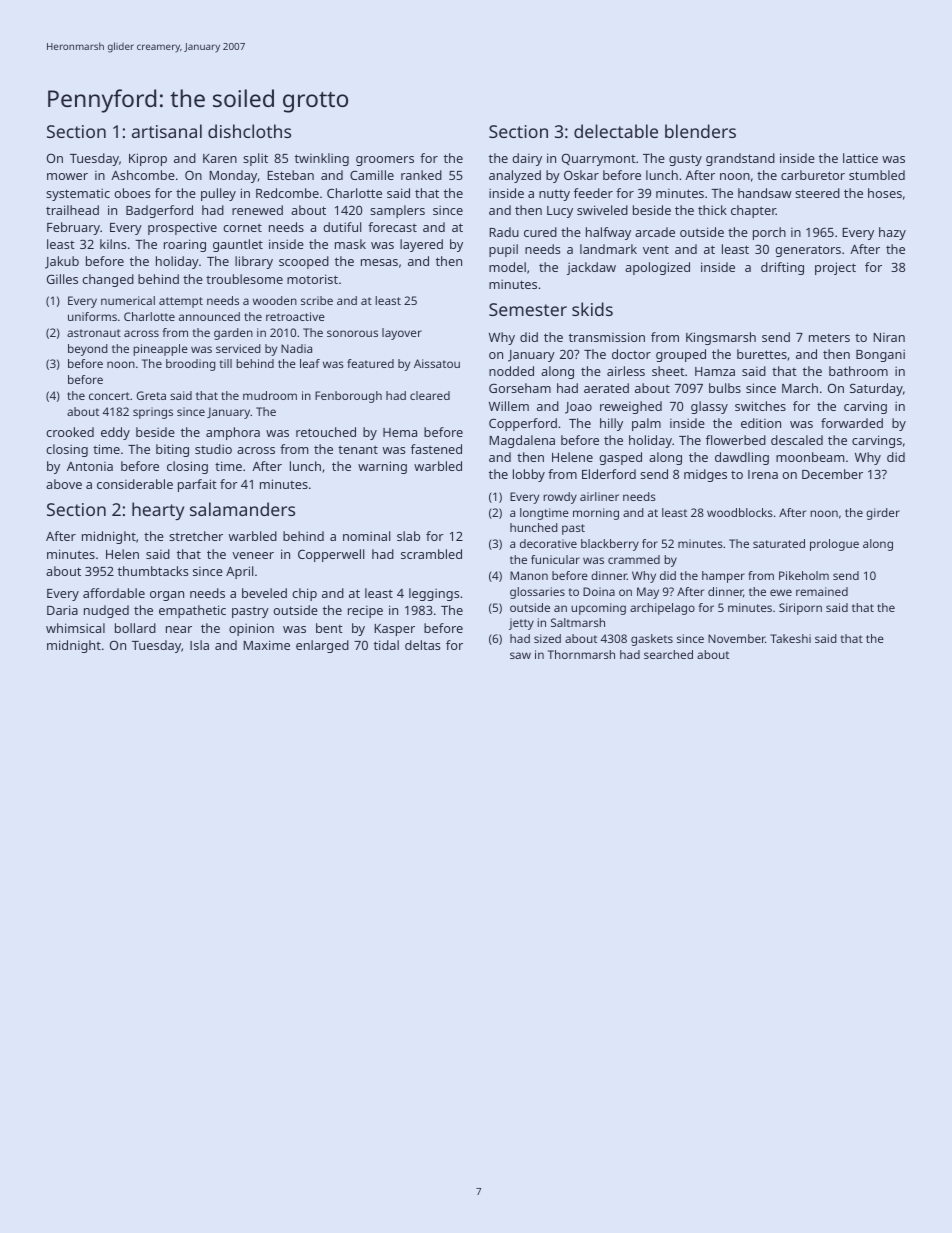 This screenshot has height=1233, width=952. Describe the element at coordinates (668, 654) in the screenshot. I see `searched` at that location.
